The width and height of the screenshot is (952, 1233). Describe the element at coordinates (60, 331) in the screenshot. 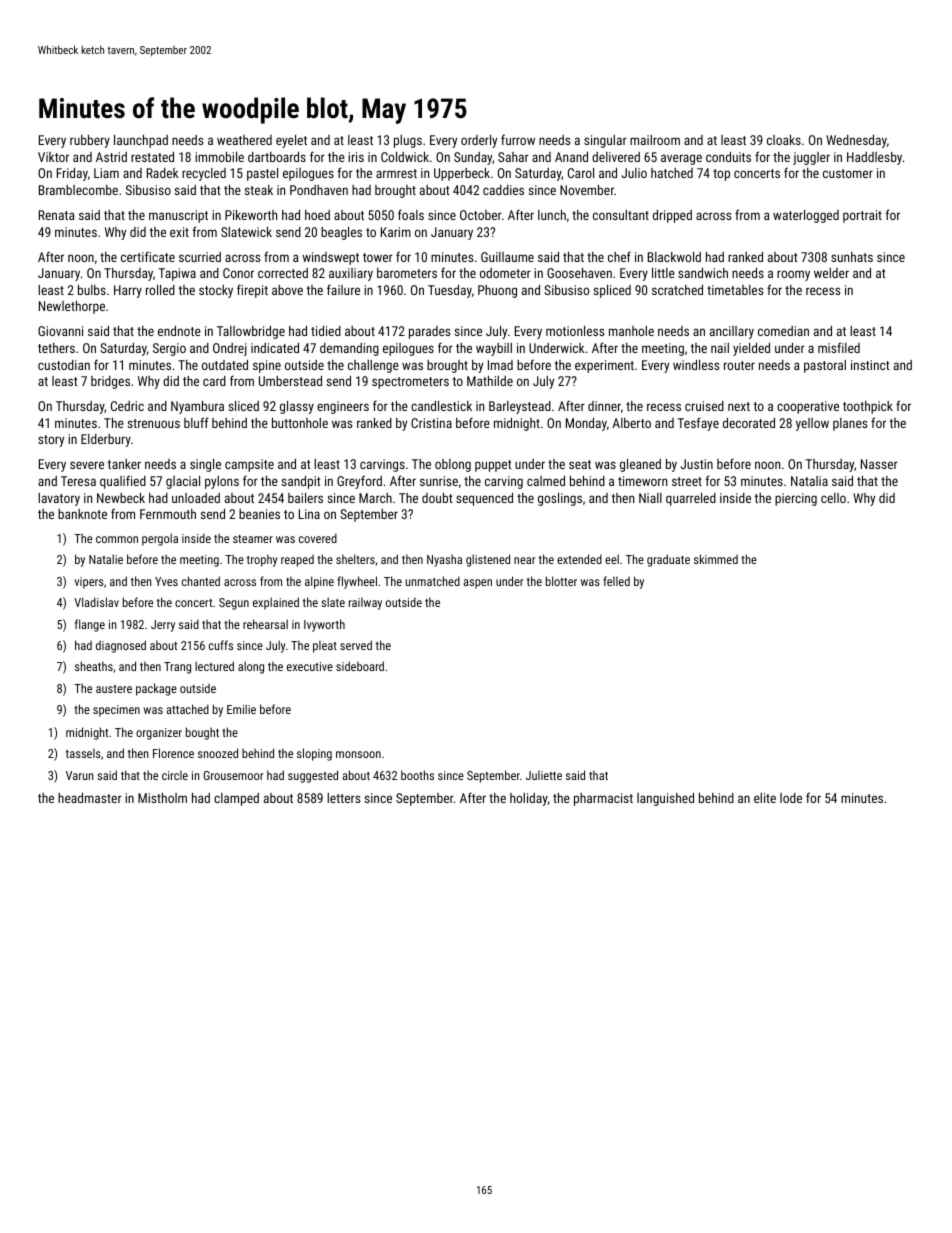

I see `Giovanni` at that location.
